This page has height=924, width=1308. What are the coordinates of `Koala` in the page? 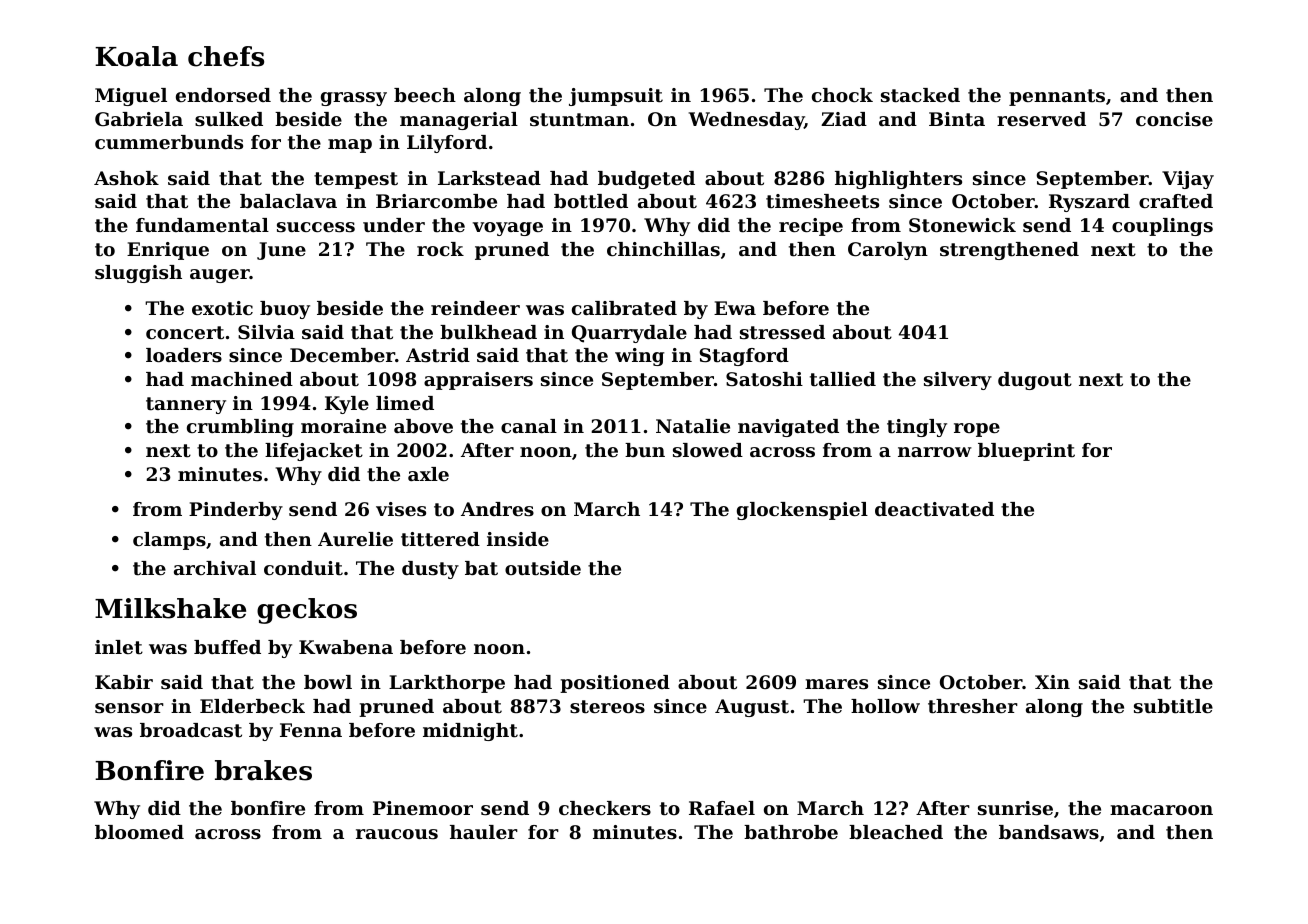 It's located at (136, 56).
